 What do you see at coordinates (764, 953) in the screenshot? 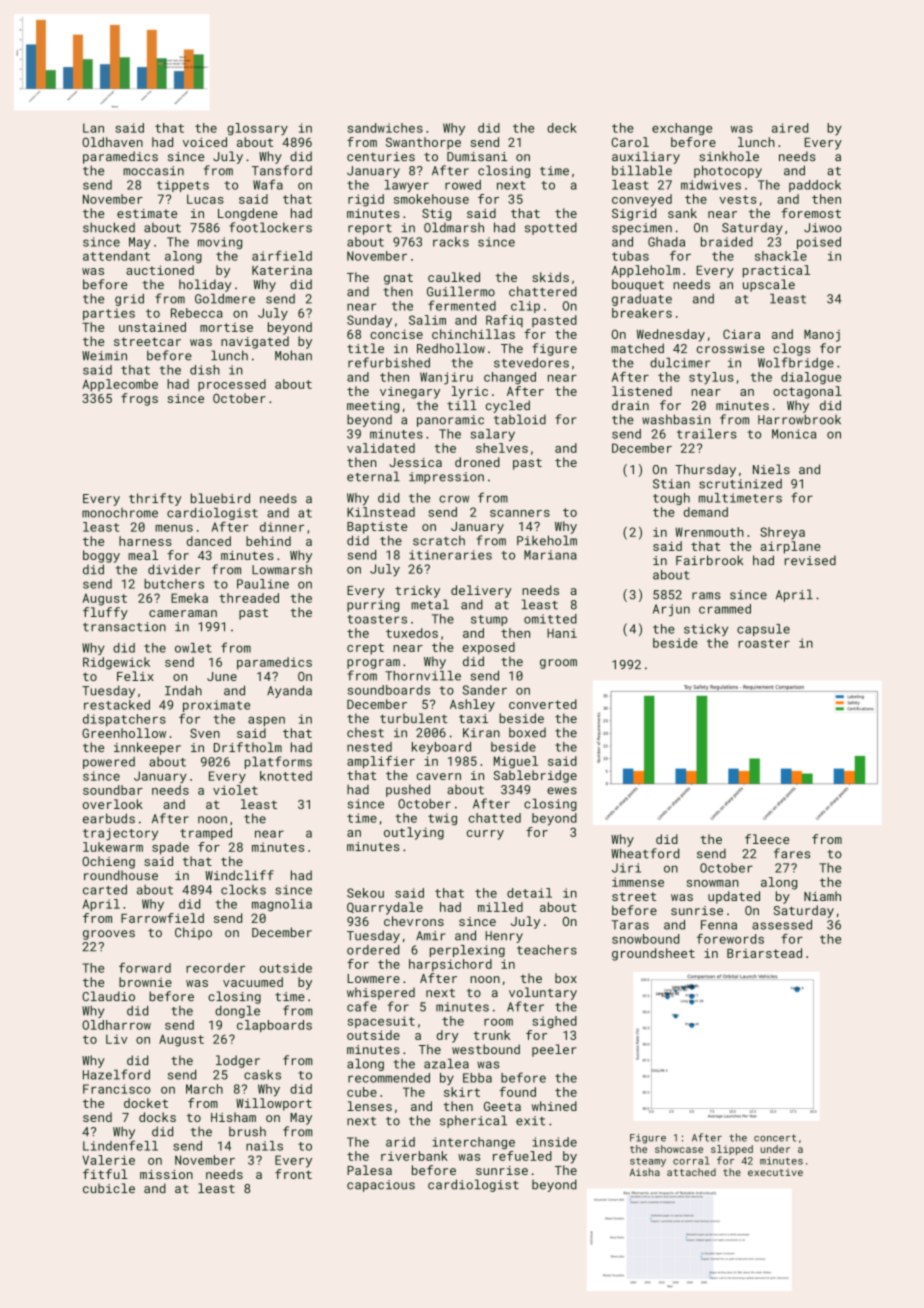
I see `Briarstead` at bounding box center [764, 953].
